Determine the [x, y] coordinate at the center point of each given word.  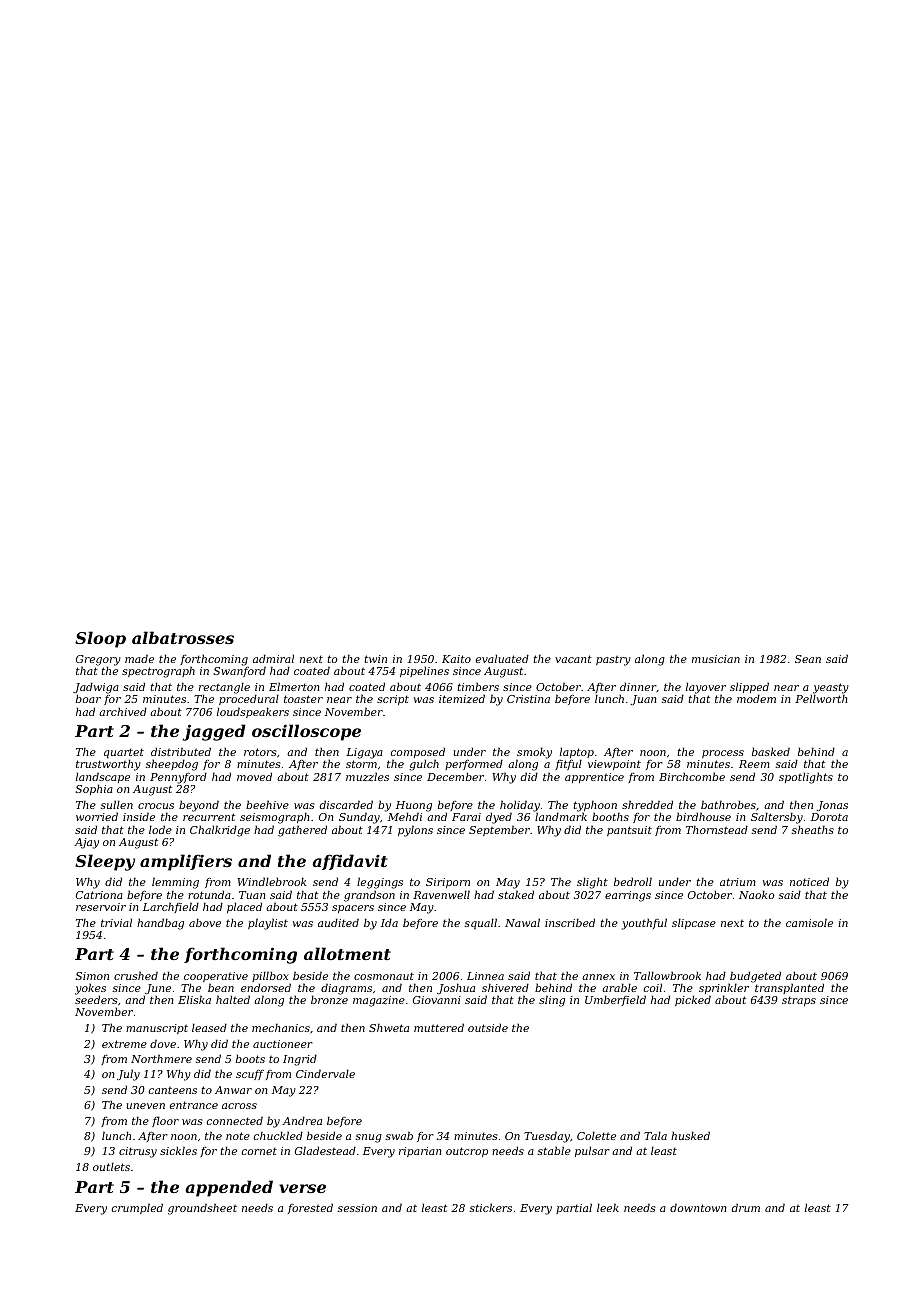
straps [799, 1001]
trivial [116, 922]
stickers [491, 1207]
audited [338, 922]
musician [716, 659]
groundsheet [202, 1209]
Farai [466, 817]
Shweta [389, 1027]
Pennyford [178, 778]
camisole [809, 922]
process [723, 754]
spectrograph [158, 672]
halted [233, 999]
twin [376, 659]
